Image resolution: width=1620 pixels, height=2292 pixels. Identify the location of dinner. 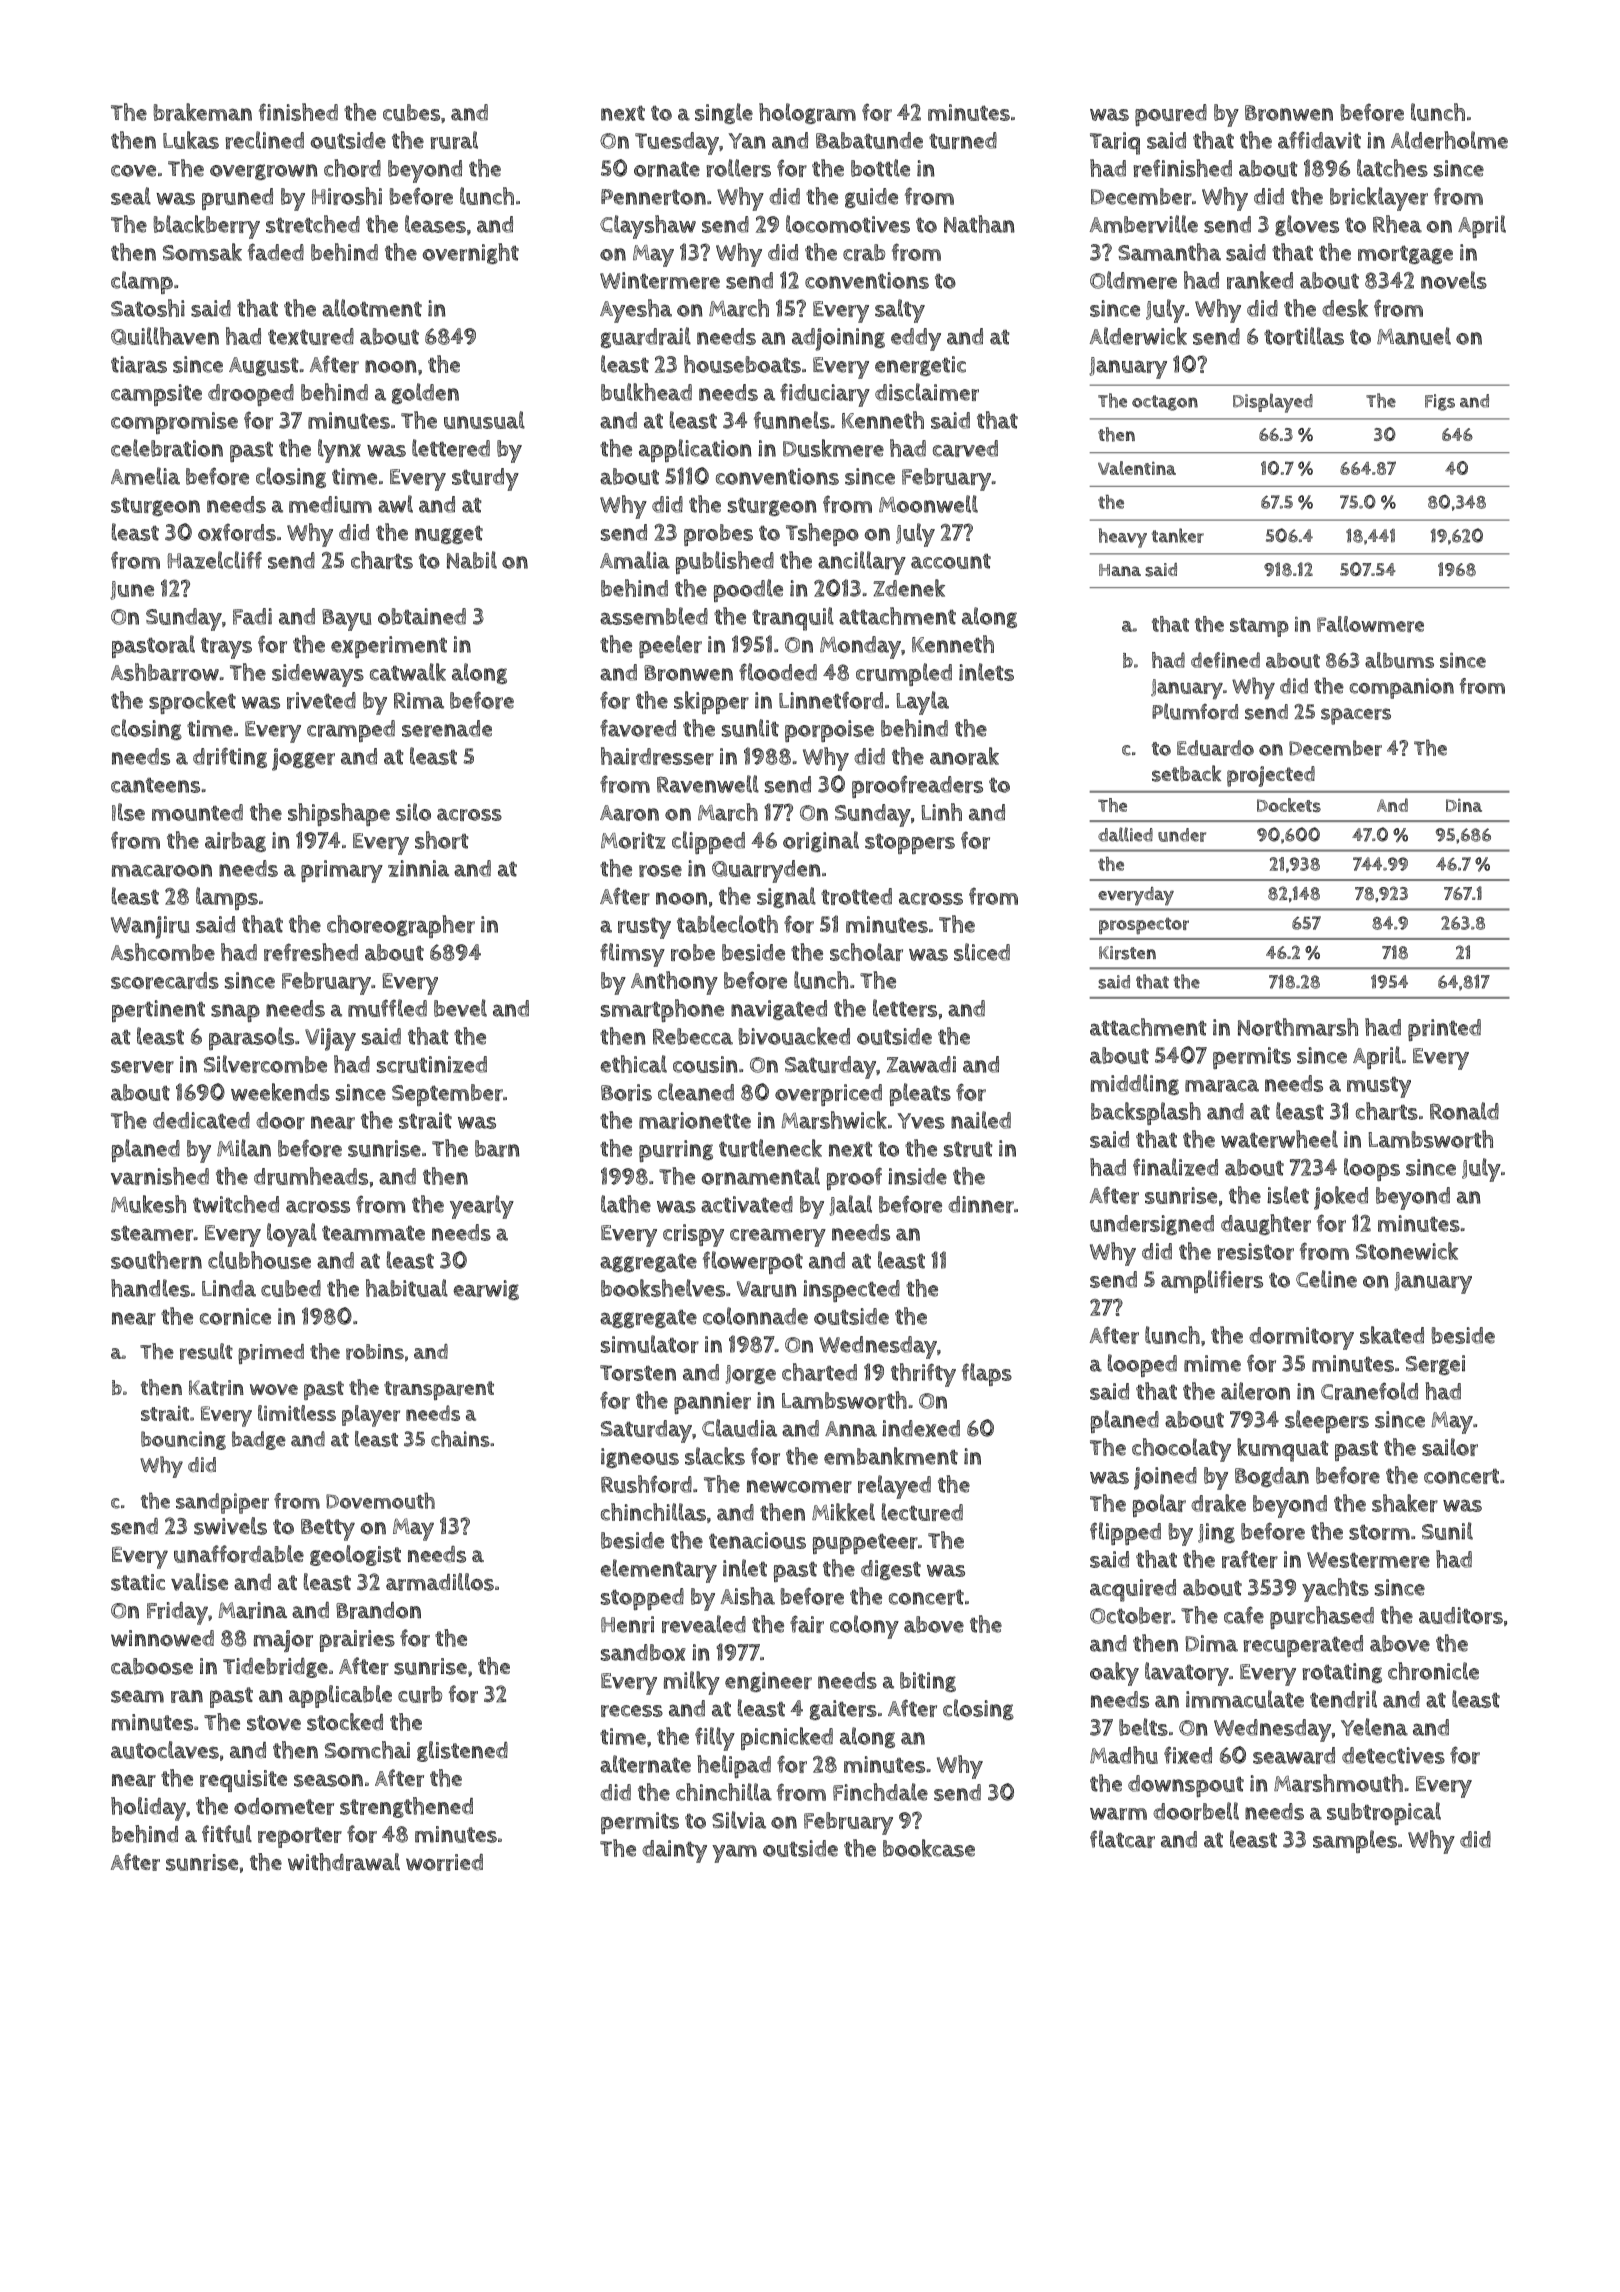
(981, 1204).
